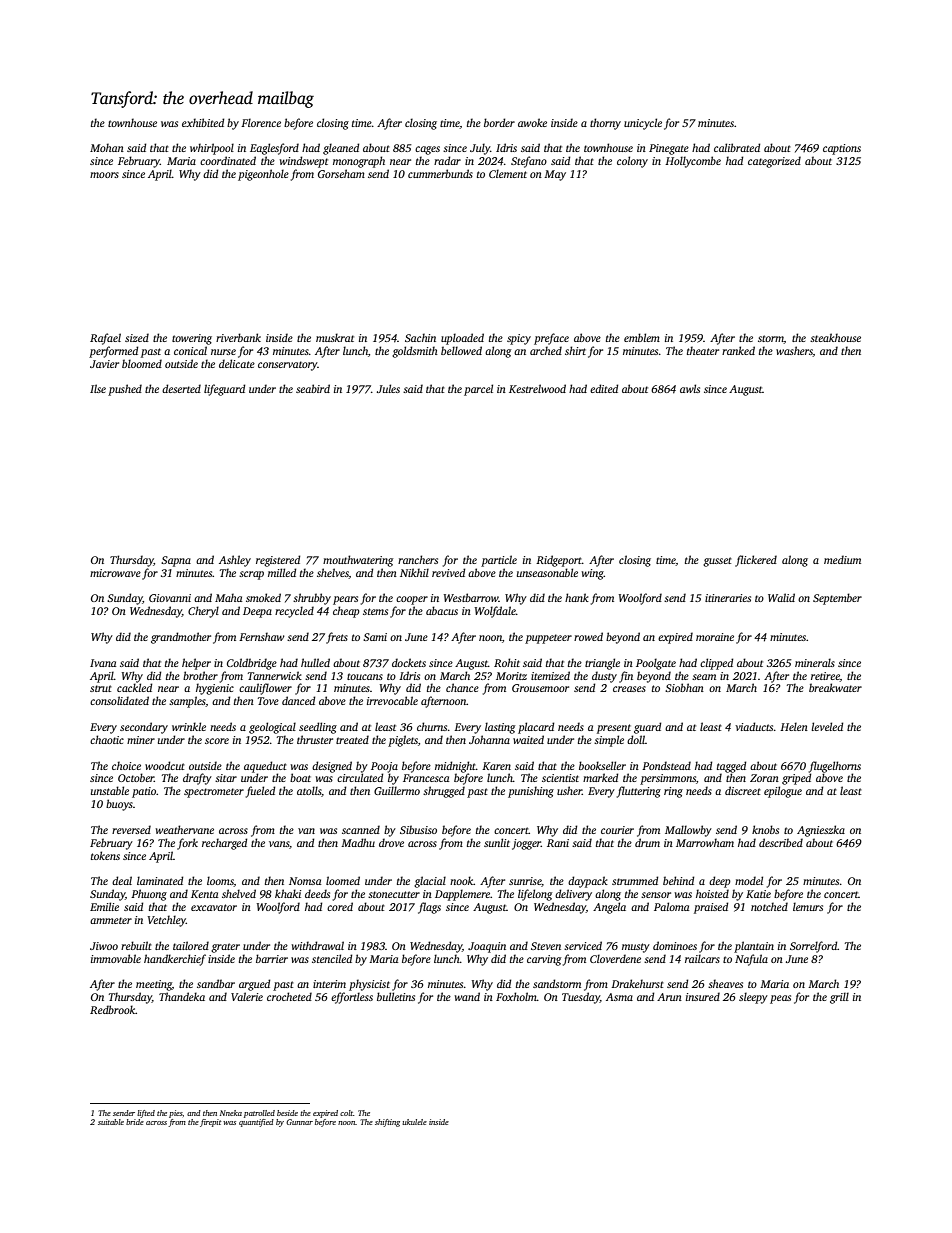 The height and width of the screenshot is (1233, 952). I want to click on flickered, so click(756, 561).
